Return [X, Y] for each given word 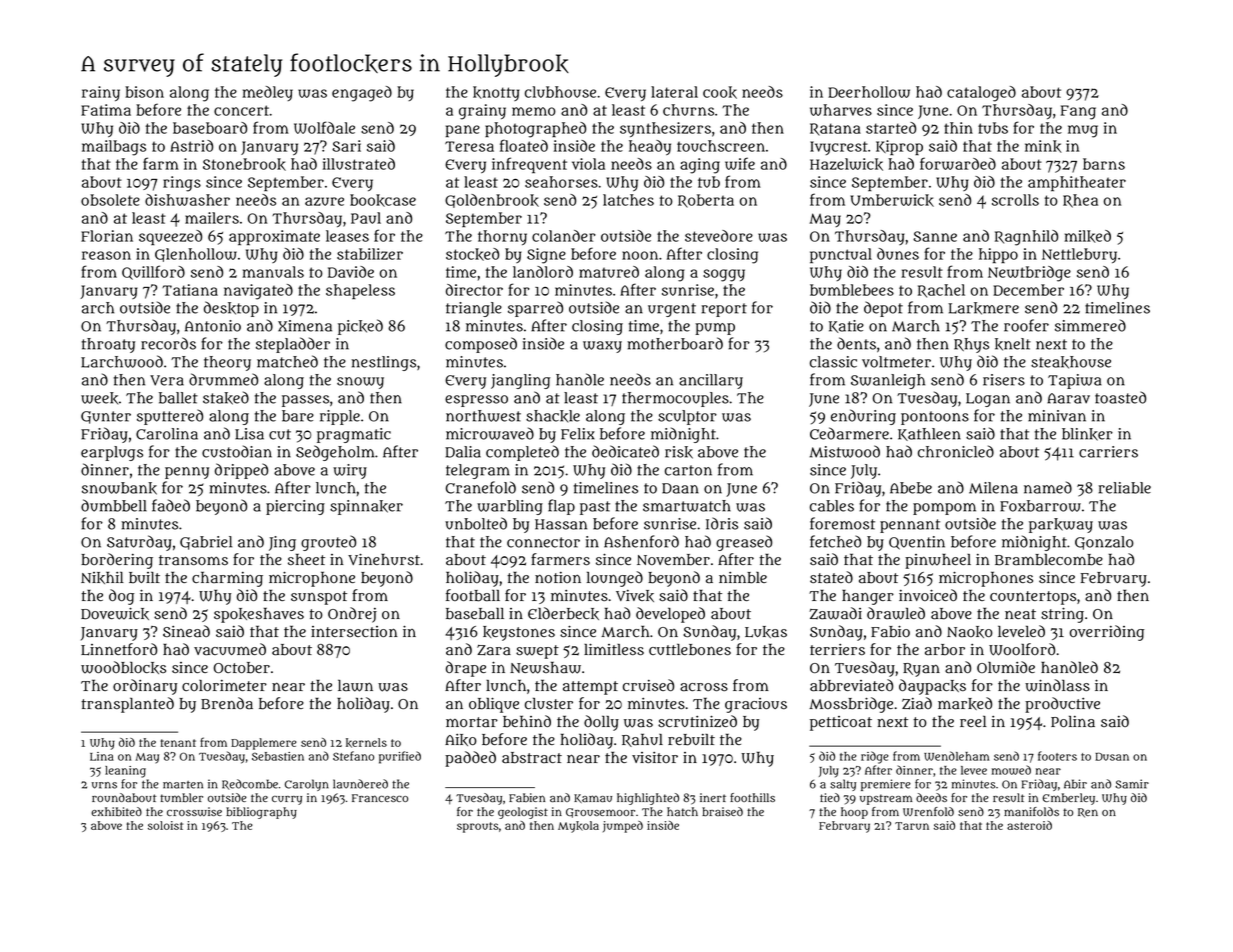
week [99, 398]
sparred [535, 309]
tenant [178, 743]
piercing [295, 507]
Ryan [921, 670]
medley [267, 93]
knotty [496, 93]
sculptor [687, 417]
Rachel [941, 291]
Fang [1078, 112]
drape [466, 669]
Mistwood [845, 451]
